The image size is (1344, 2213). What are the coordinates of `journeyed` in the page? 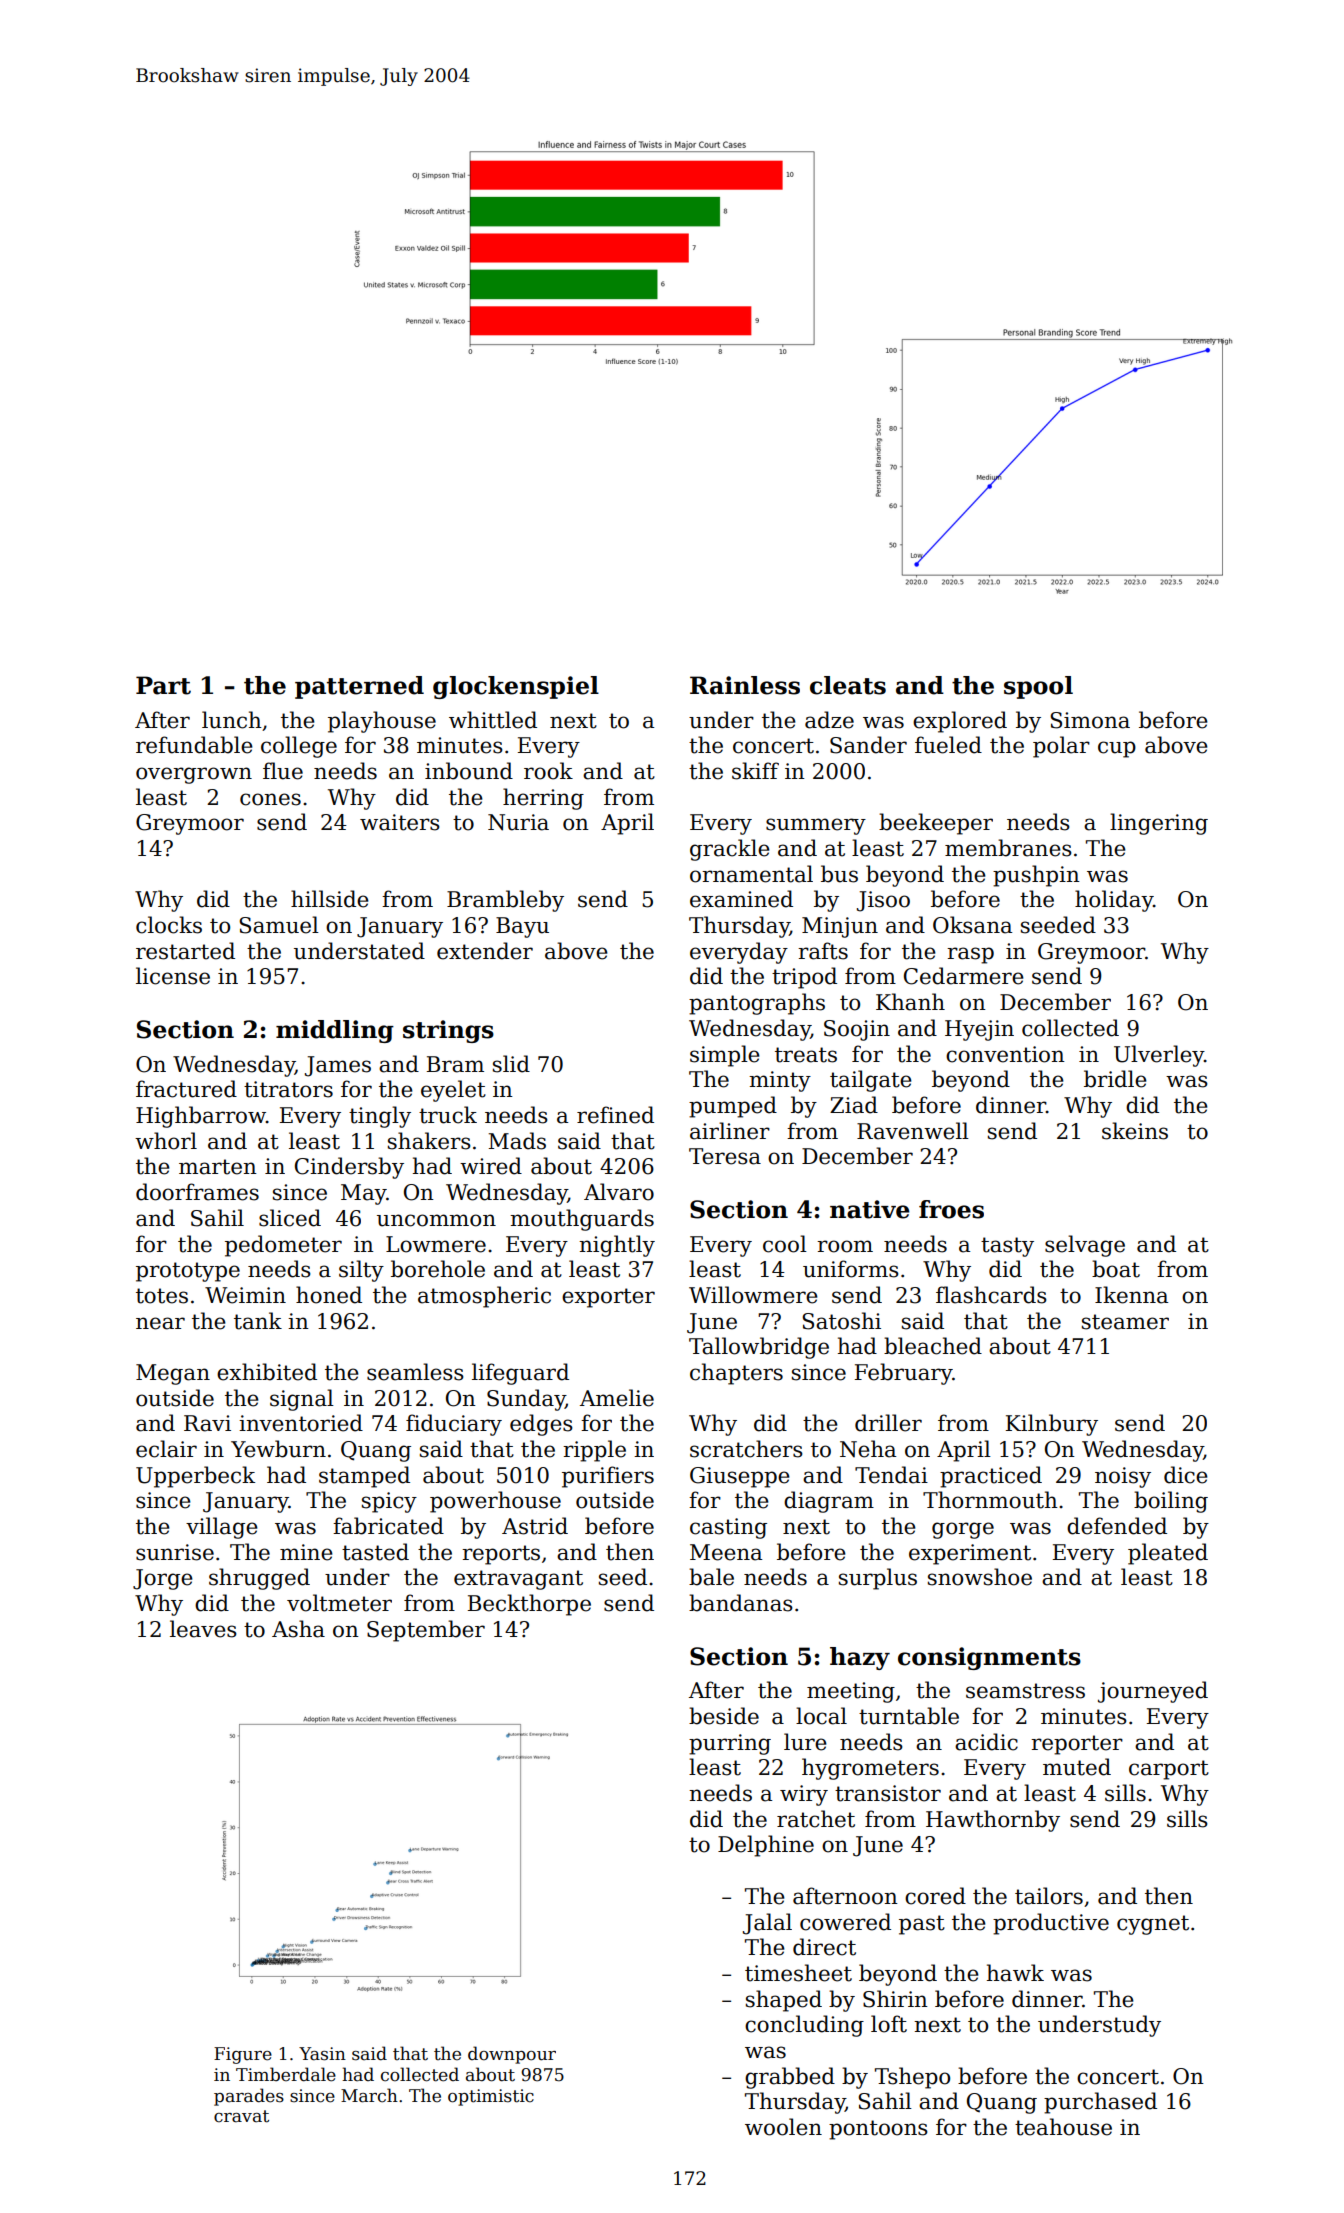 It's located at (1153, 1692).
